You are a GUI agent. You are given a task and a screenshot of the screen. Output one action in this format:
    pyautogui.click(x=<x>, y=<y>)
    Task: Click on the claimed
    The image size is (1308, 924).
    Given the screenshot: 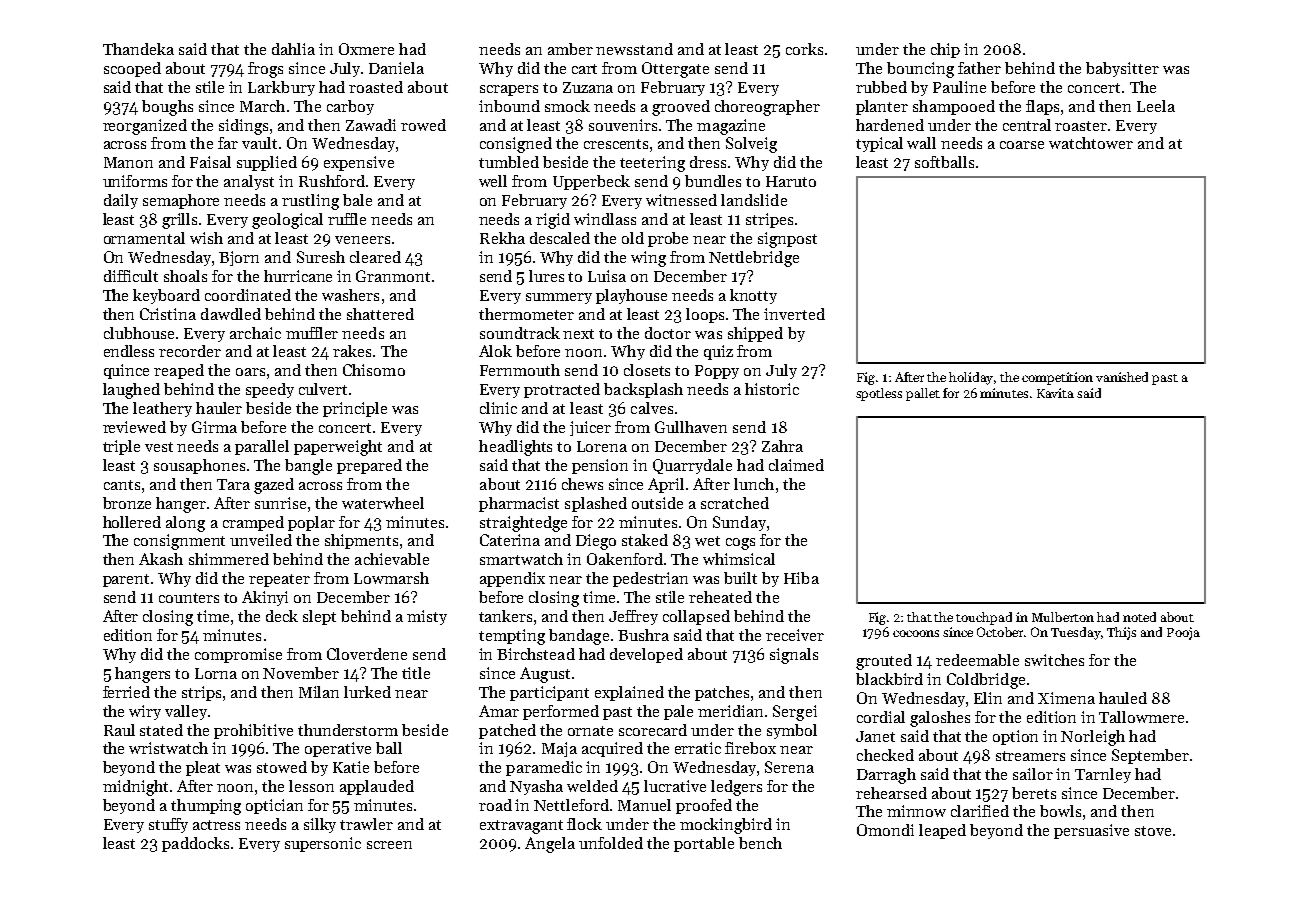 What is the action you would take?
    pyautogui.click(x=796, y=465)
